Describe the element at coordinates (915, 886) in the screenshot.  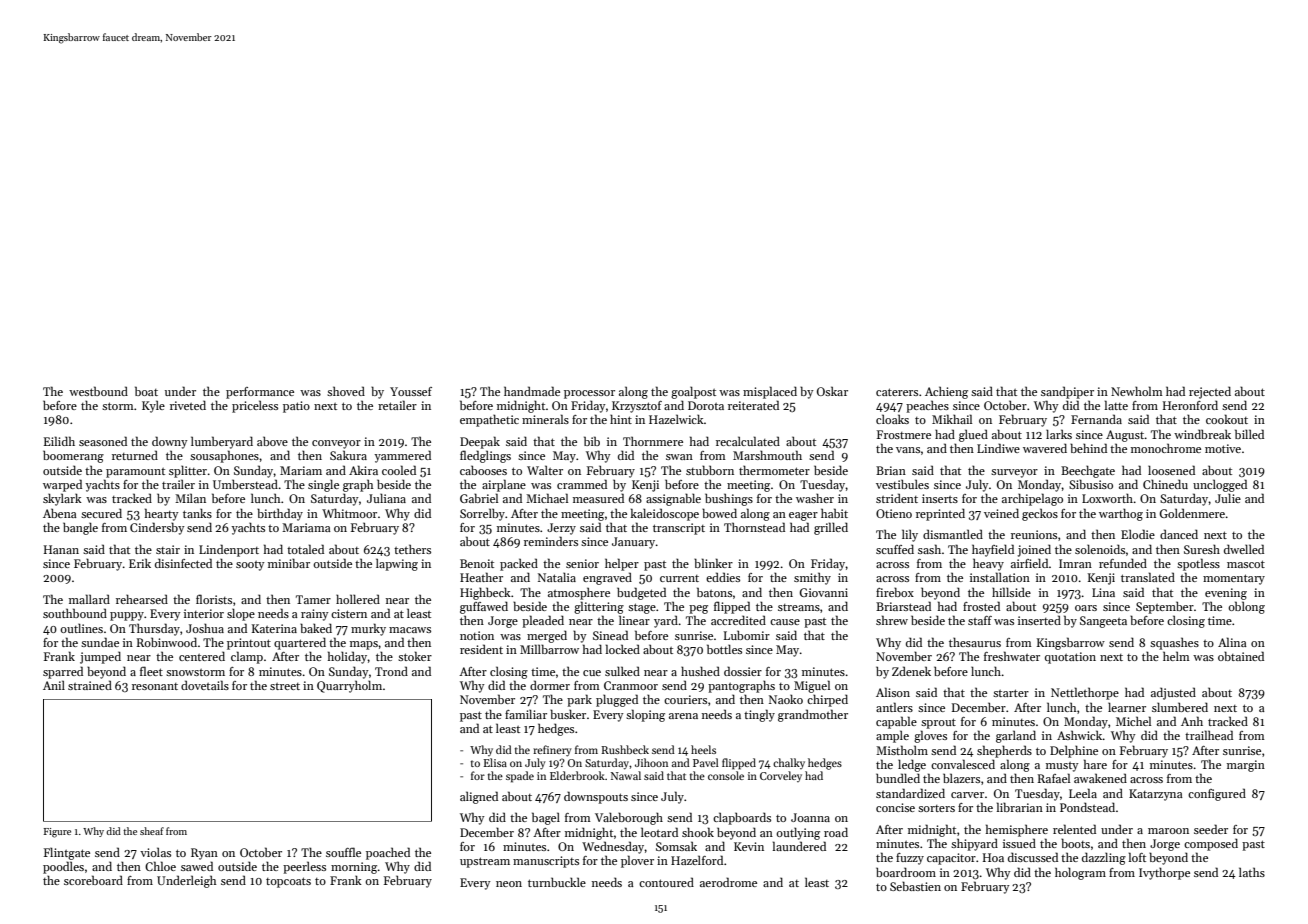
I see `Sebastien` at that location.
